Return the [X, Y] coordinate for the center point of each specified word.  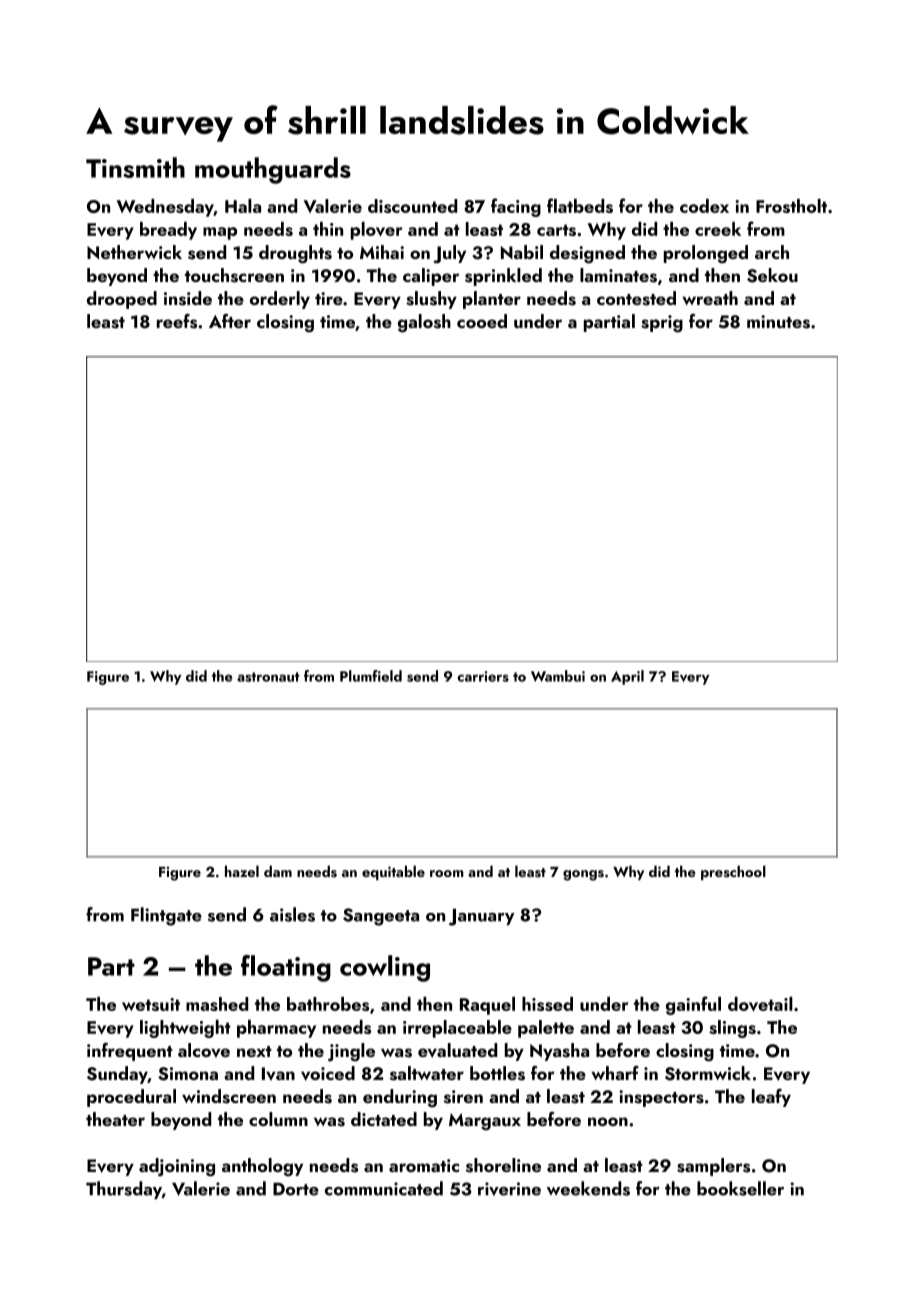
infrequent [130, 1052]
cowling [385, 968]
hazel [242, 871]
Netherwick [134, 252]
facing [516, 207]
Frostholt [791, 206]
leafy [771, 1098]
